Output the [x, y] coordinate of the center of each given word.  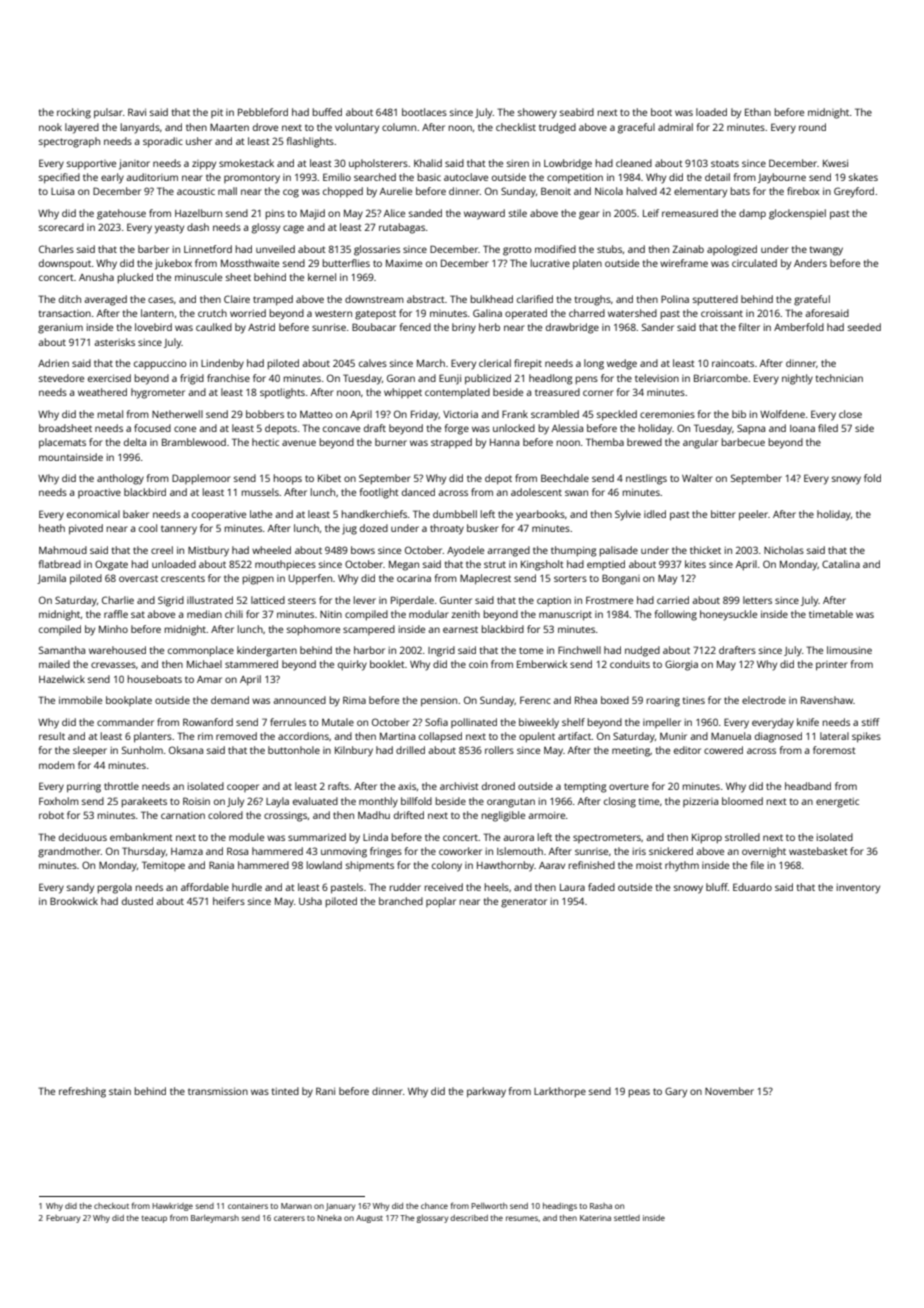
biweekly [539, 723]
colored [225, 815]
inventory [858, 889]
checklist [516, 127]
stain [120, 1091]
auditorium [152, 177]
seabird [577, 112]
